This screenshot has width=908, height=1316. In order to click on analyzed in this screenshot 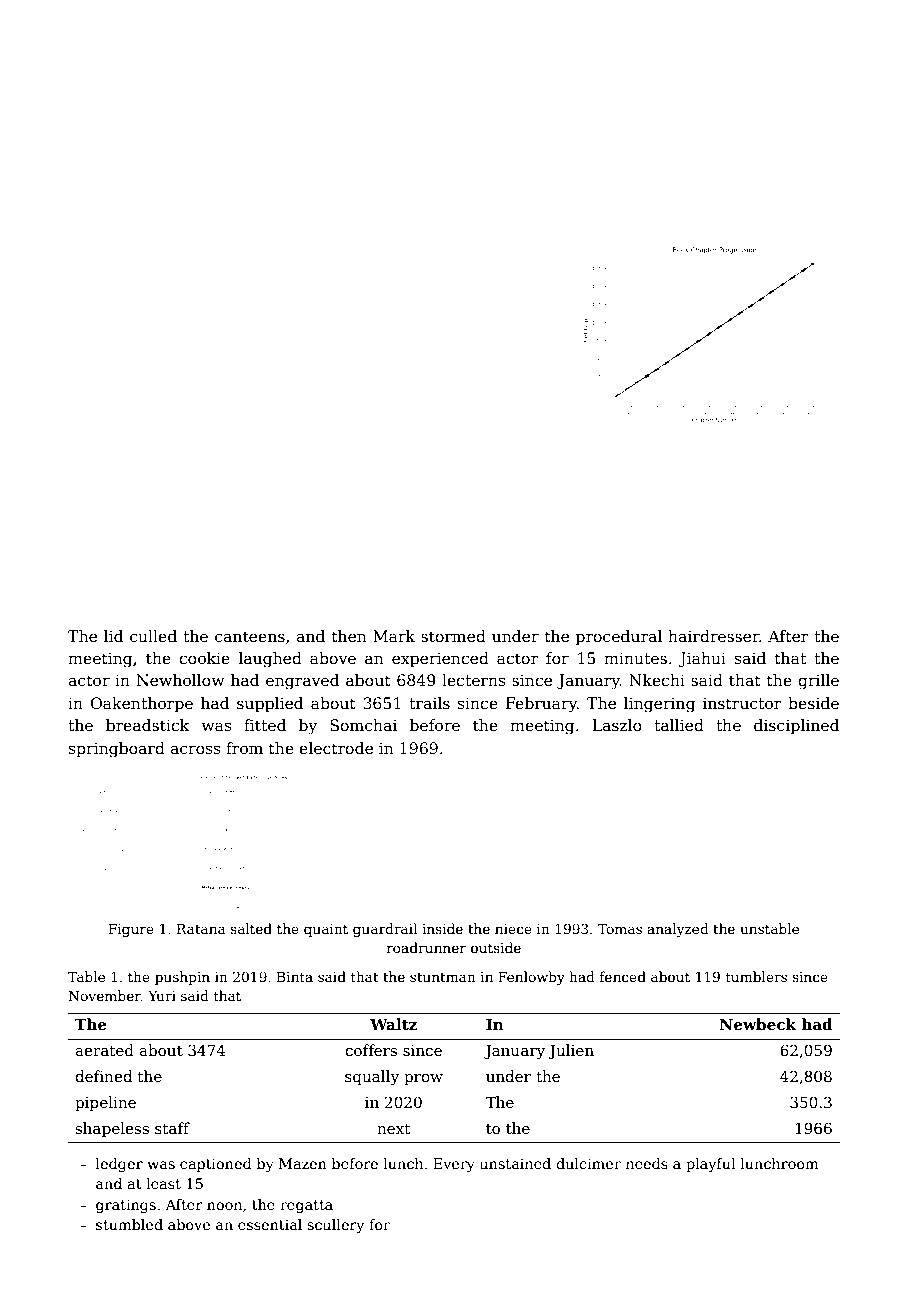, I will do `click(678, 930)`.
